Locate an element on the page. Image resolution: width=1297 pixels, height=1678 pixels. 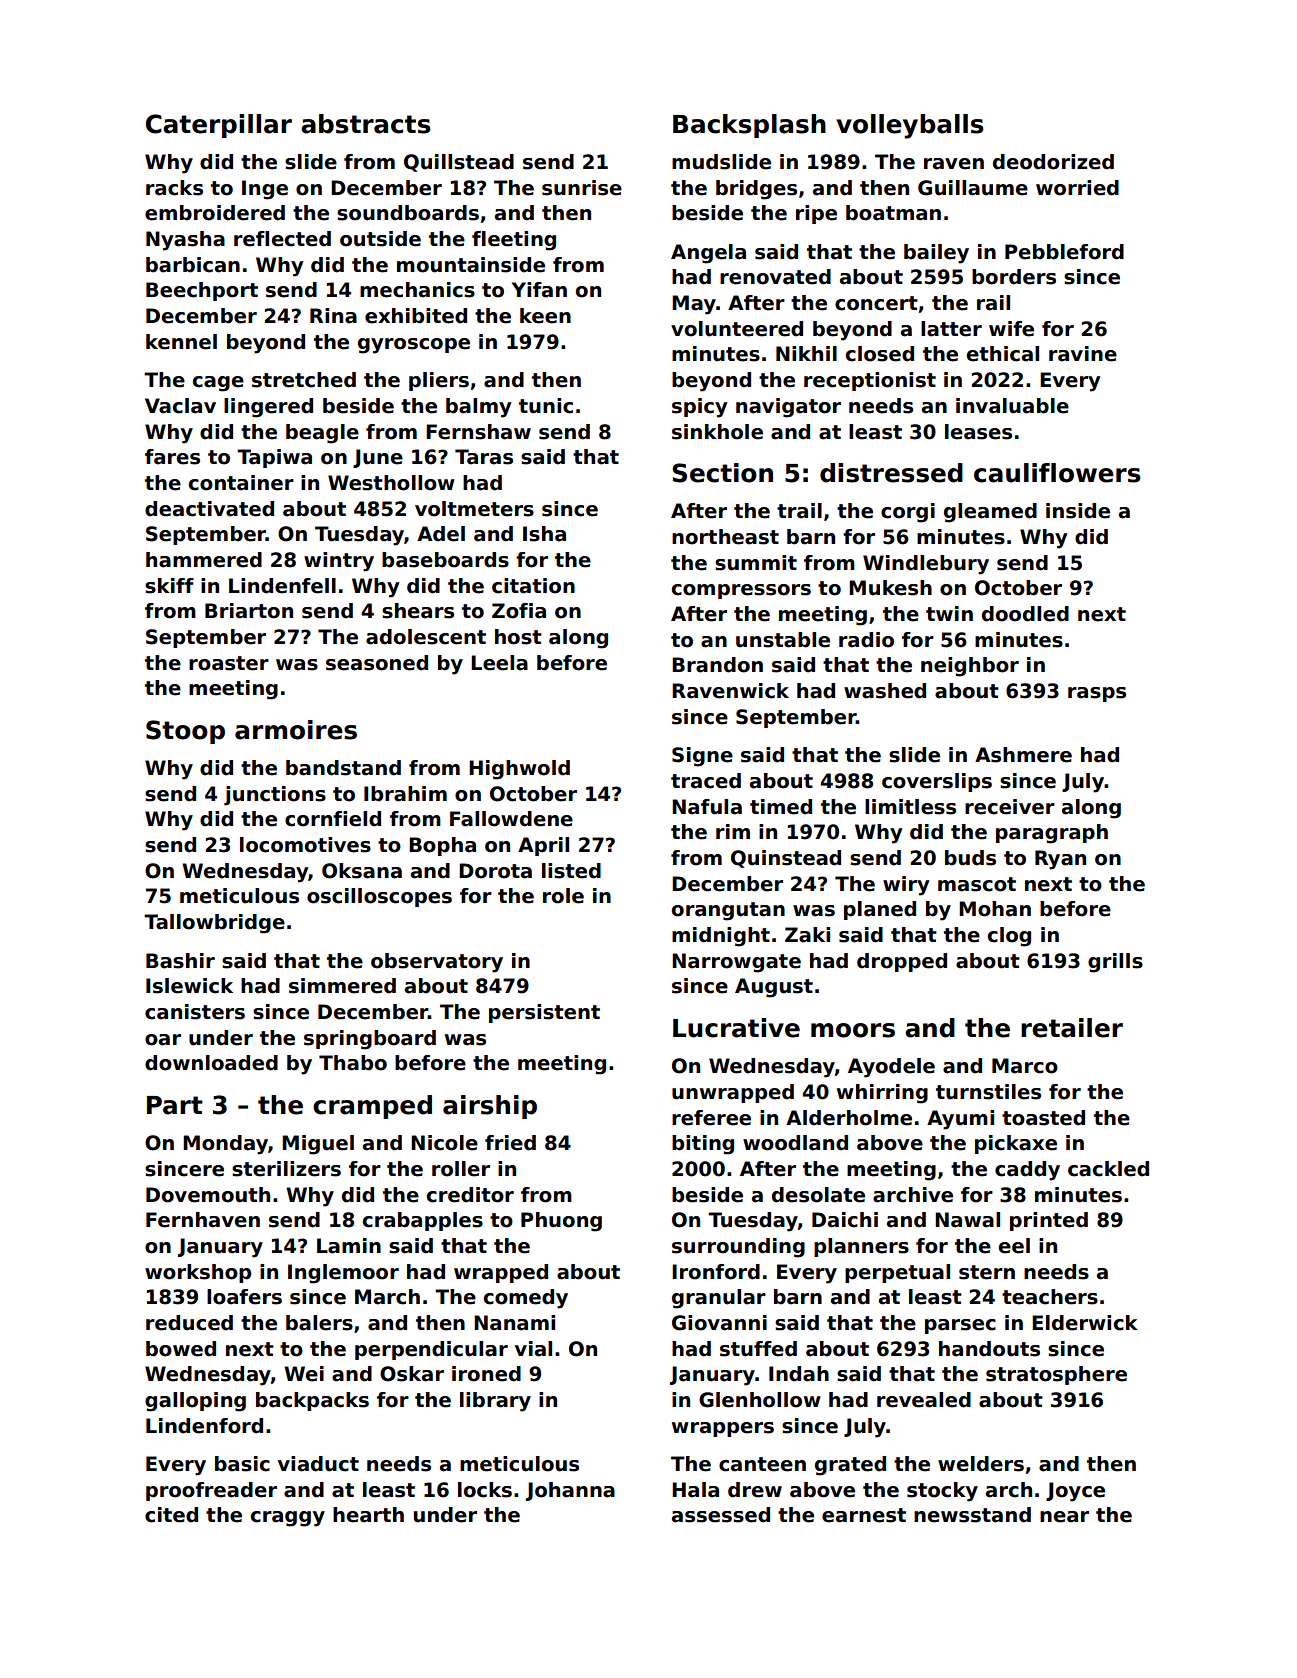
desolate is located at coordinates (818, 1195).
